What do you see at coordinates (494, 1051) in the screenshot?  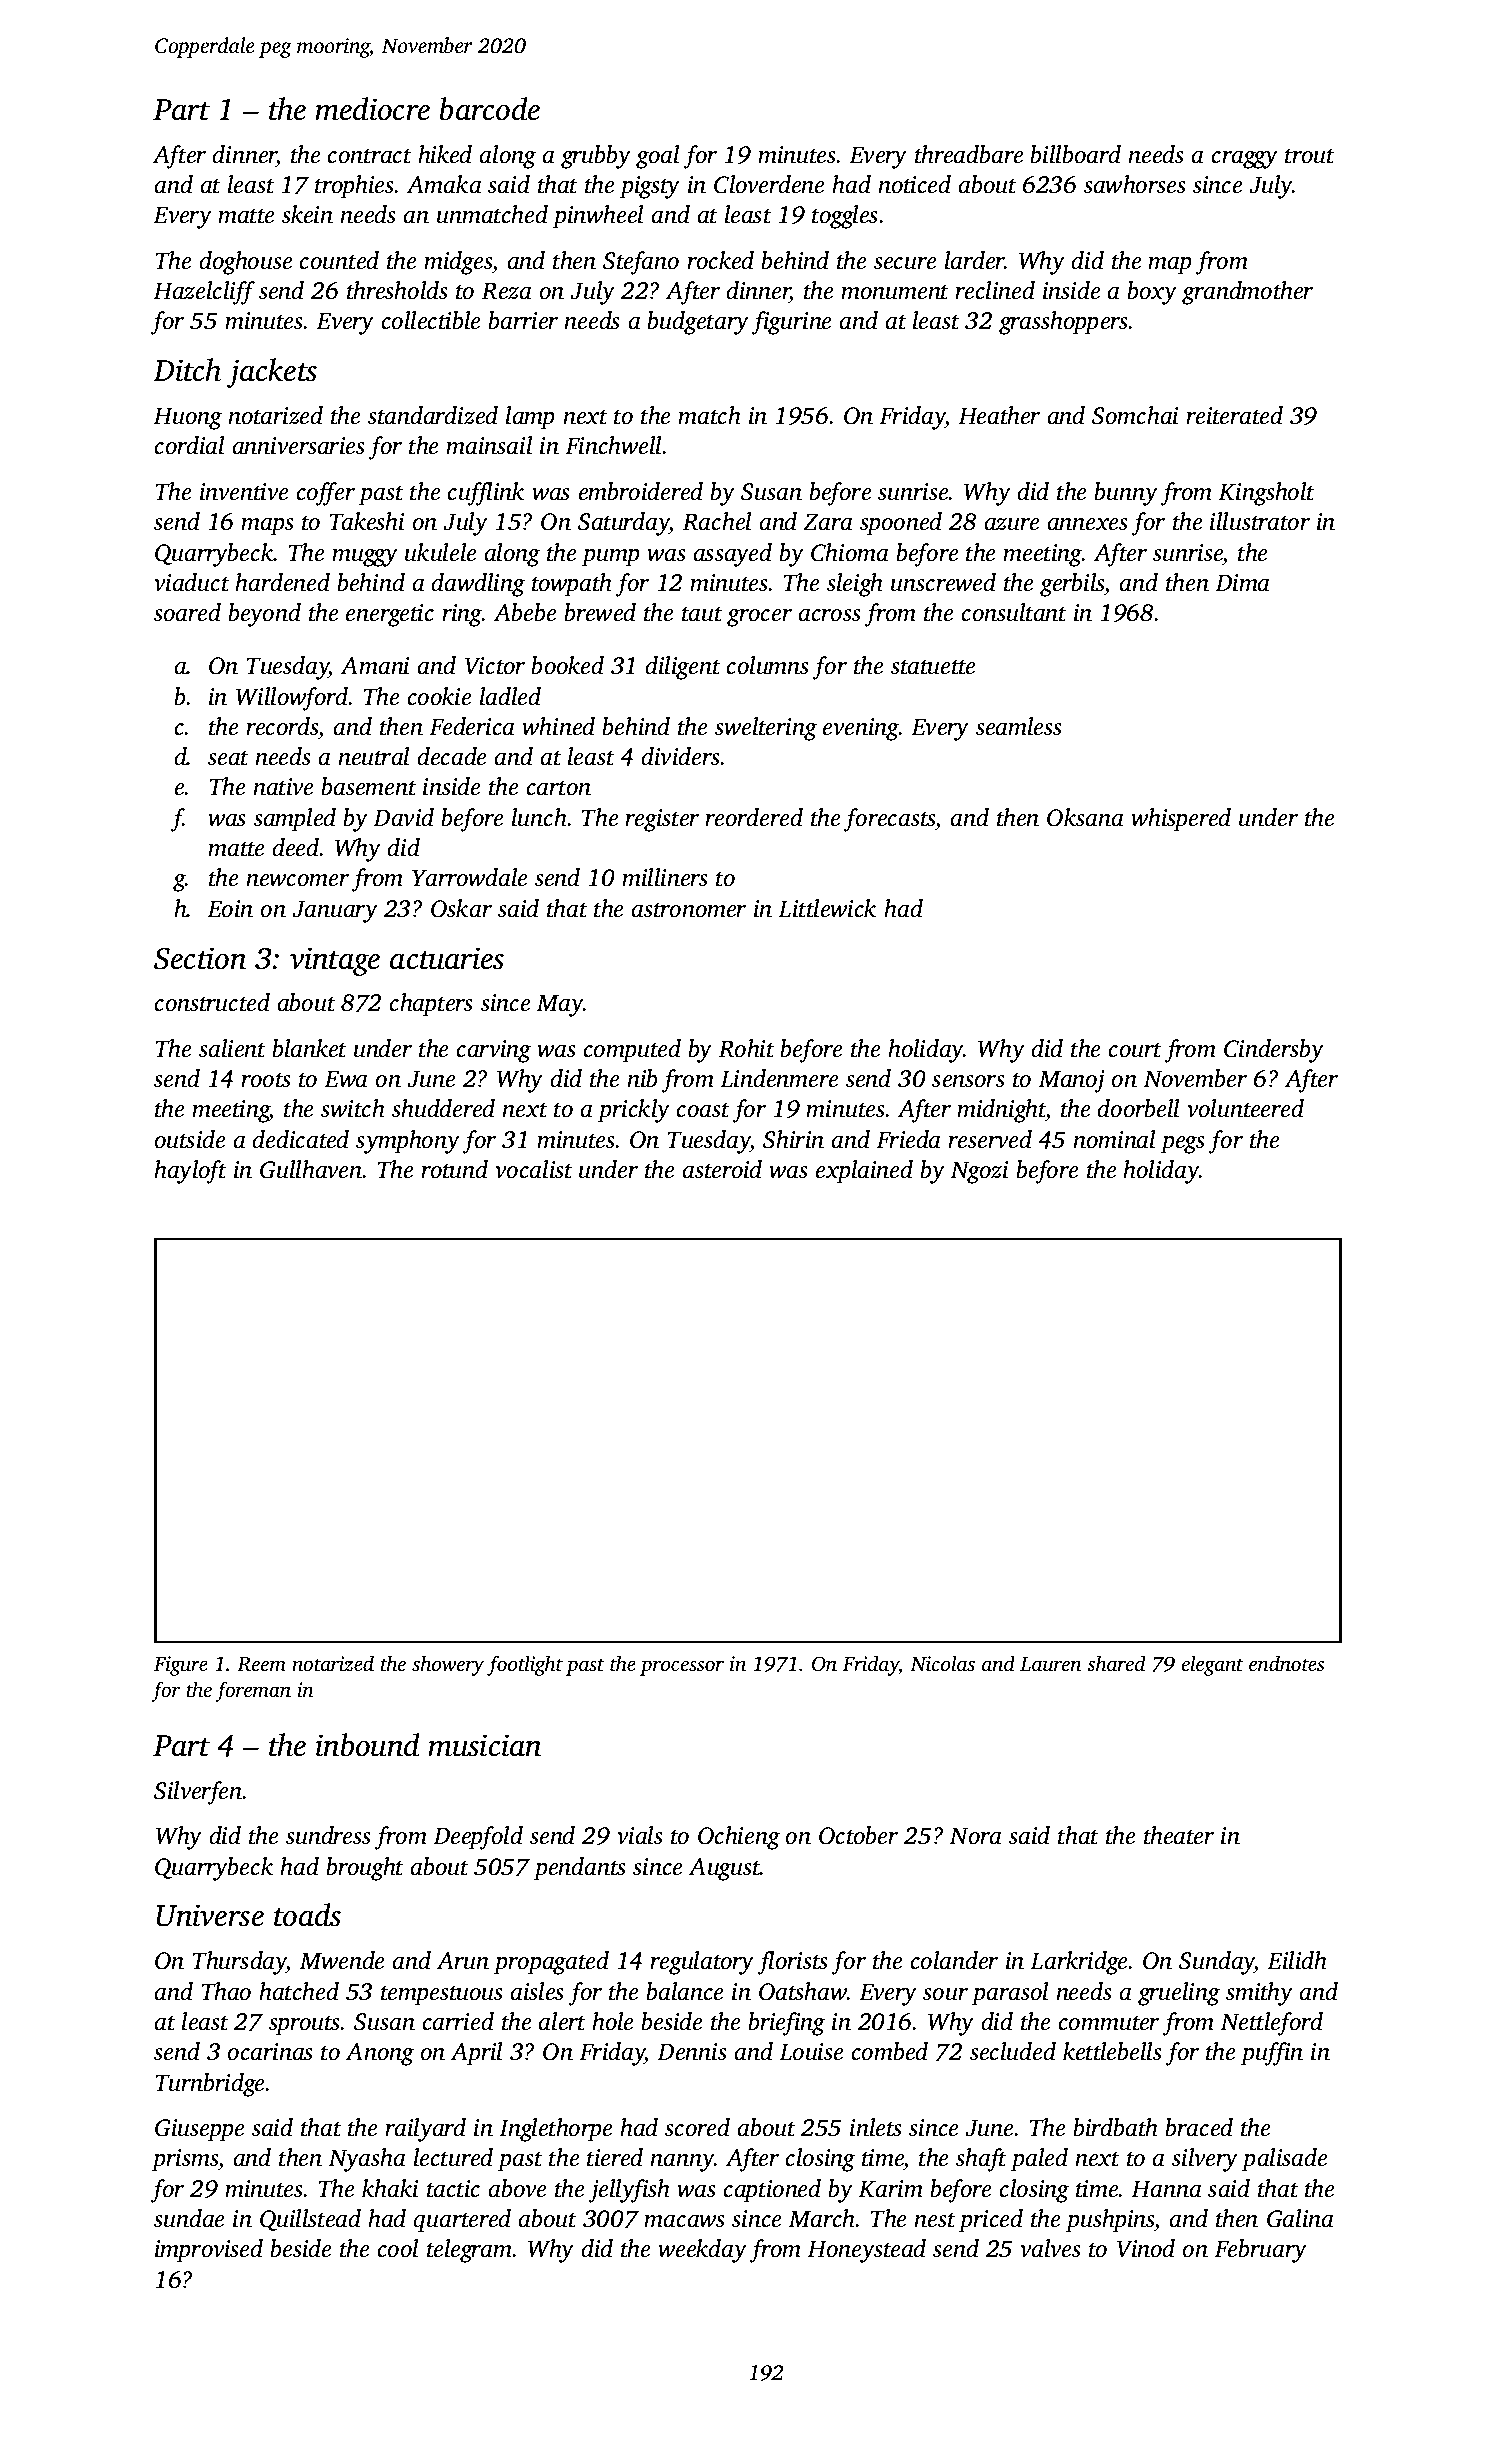 I see `carving` at bounding box center [494, 1051].
